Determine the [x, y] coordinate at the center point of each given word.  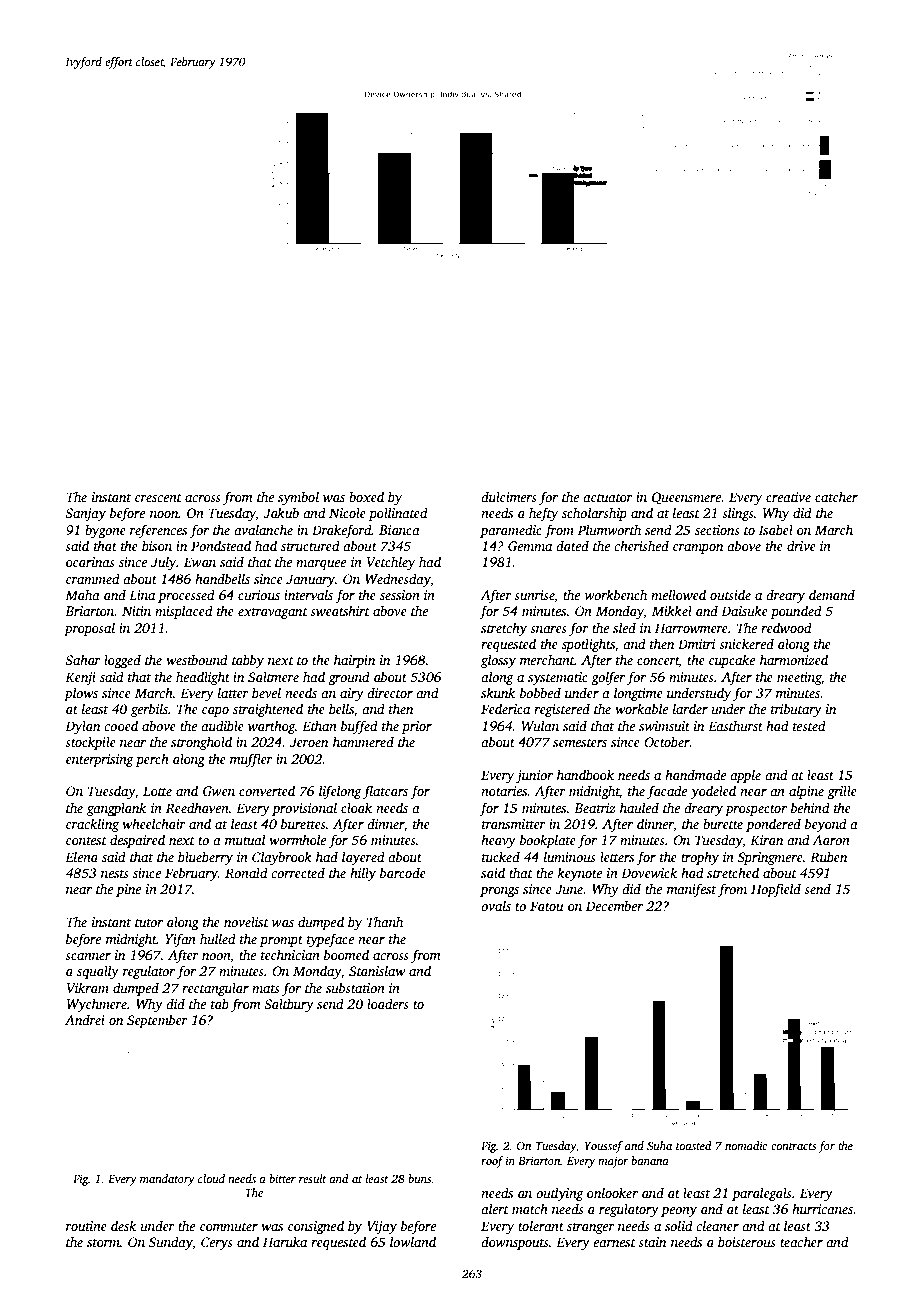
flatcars [385, 792]
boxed [366, 496]
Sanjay [85, 514]
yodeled [713, 792]
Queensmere [687, 498]
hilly [363, 874]
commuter [229, 1227]
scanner [88, 956]
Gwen [219, 791]
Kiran [766, 840]
